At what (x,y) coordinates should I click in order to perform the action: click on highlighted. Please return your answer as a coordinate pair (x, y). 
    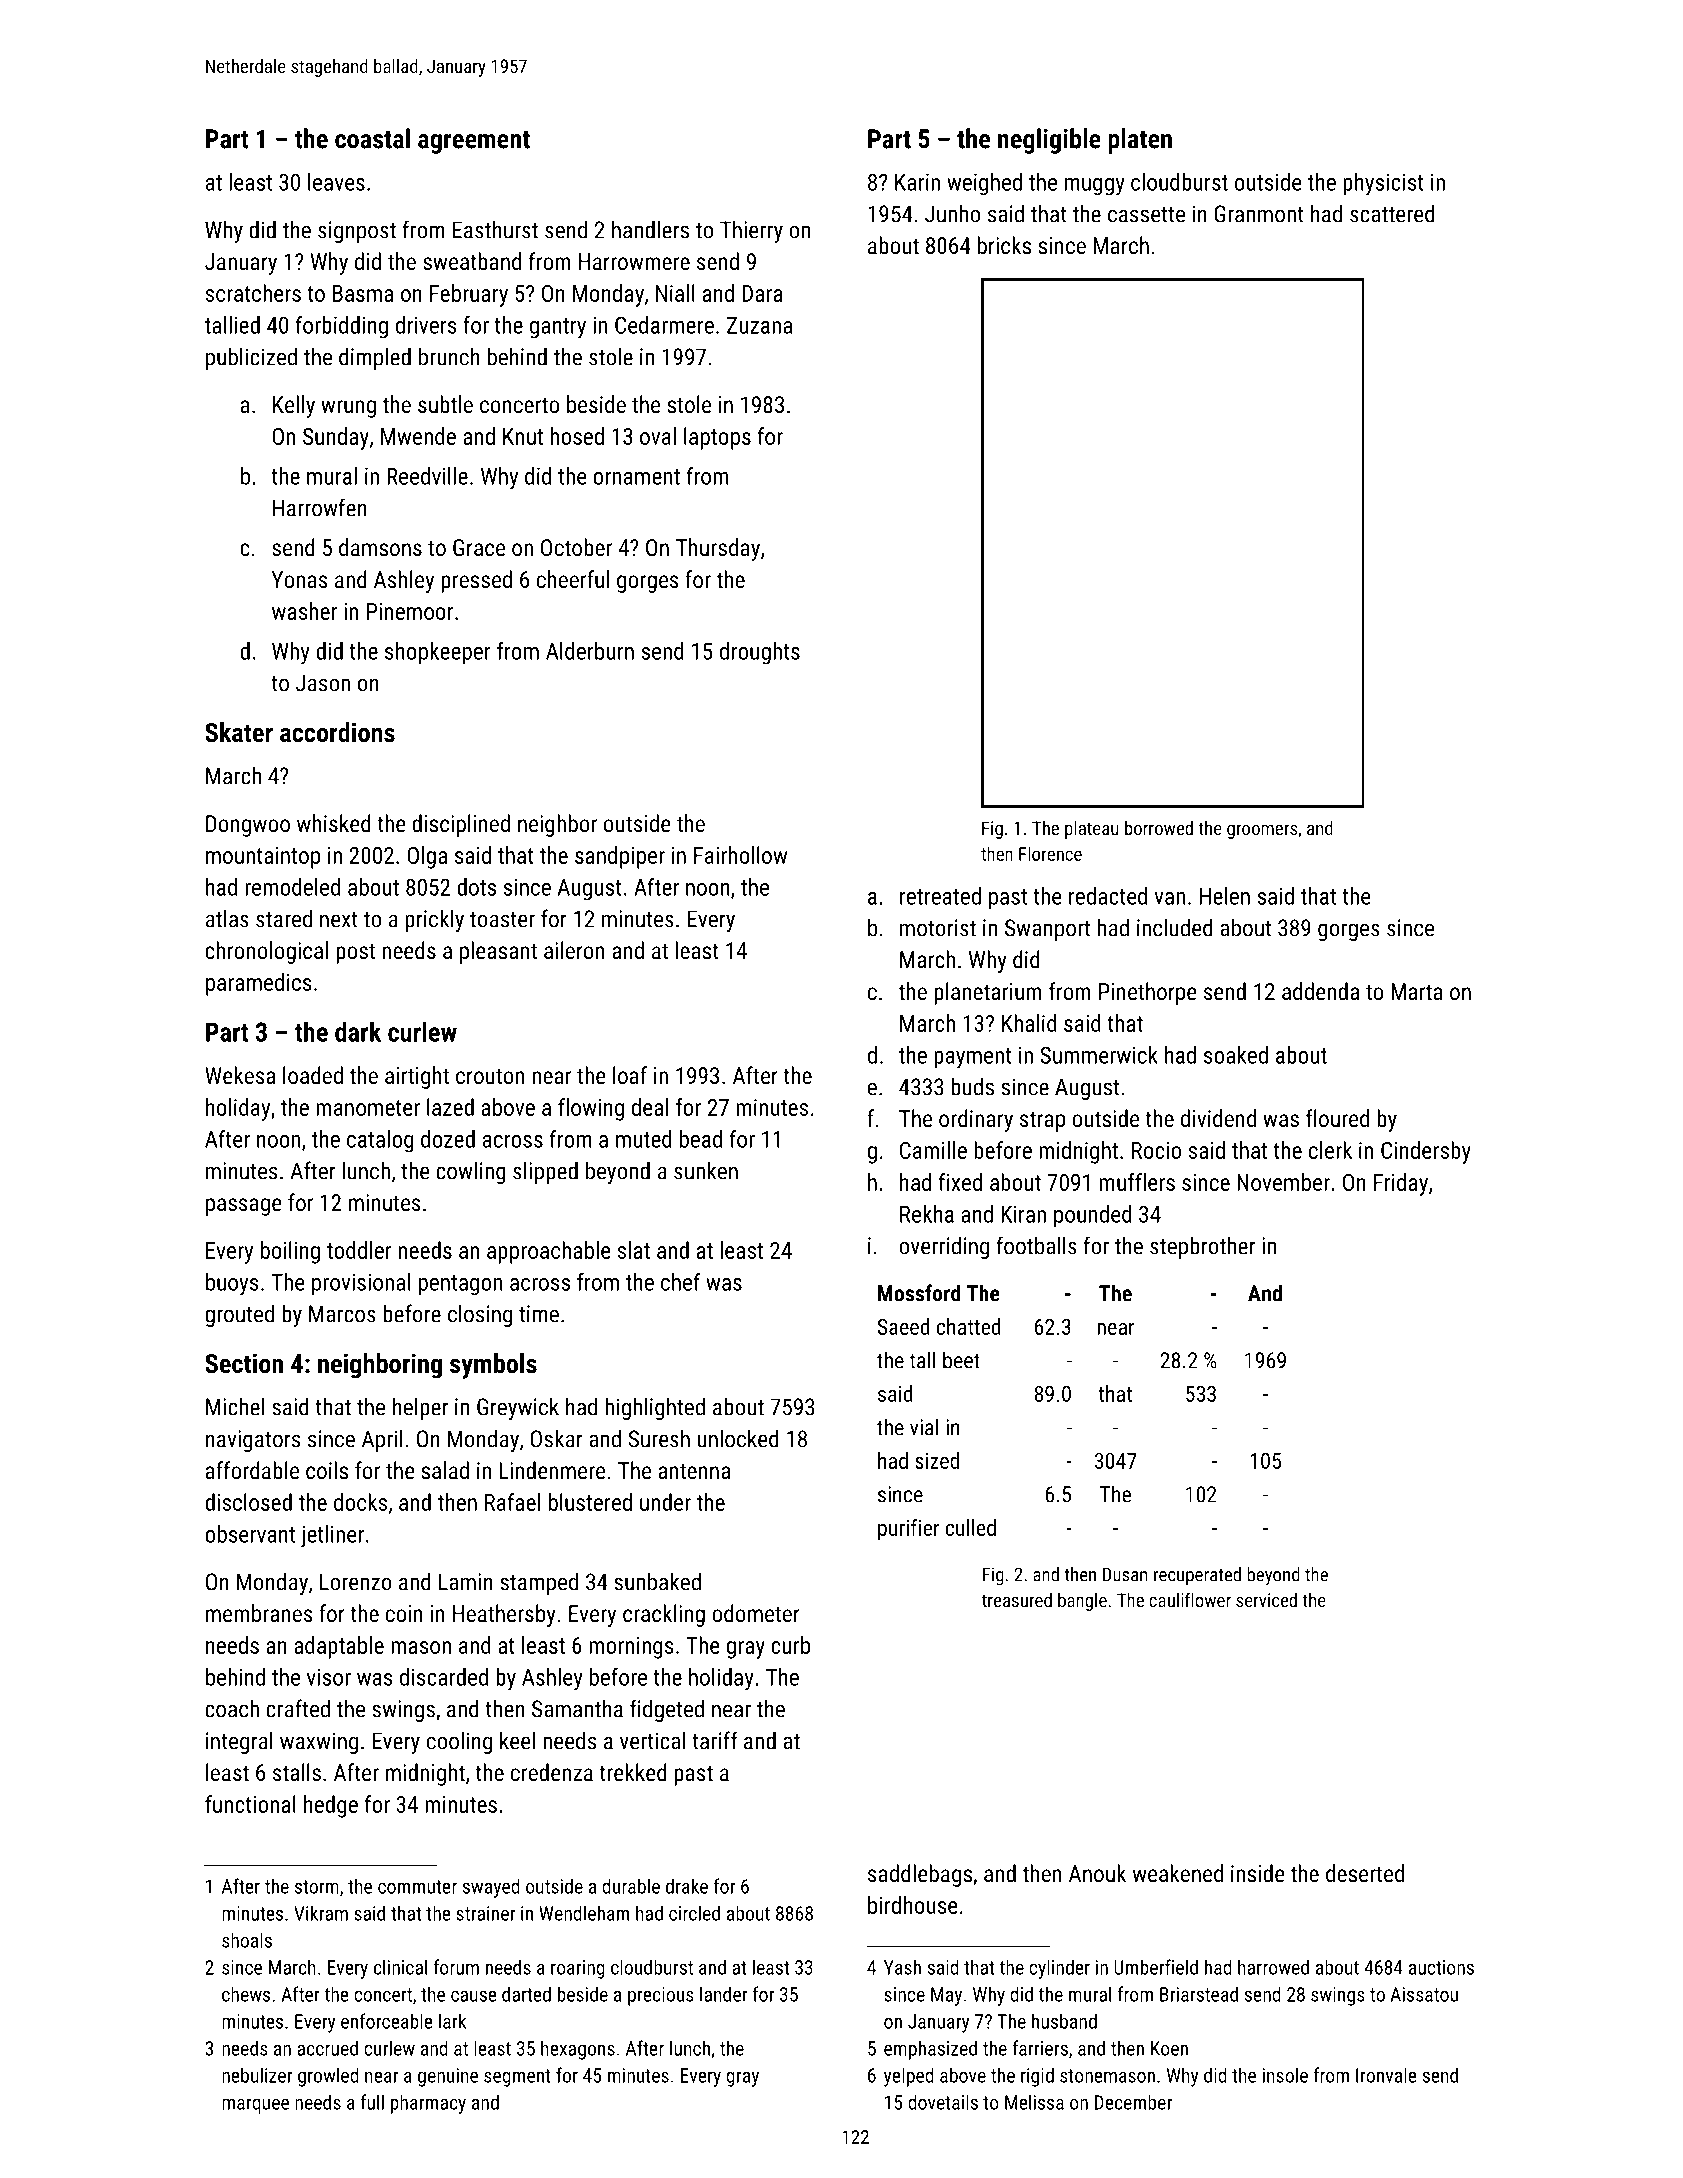
    Looking at the image, I should click on (655, 1408).
